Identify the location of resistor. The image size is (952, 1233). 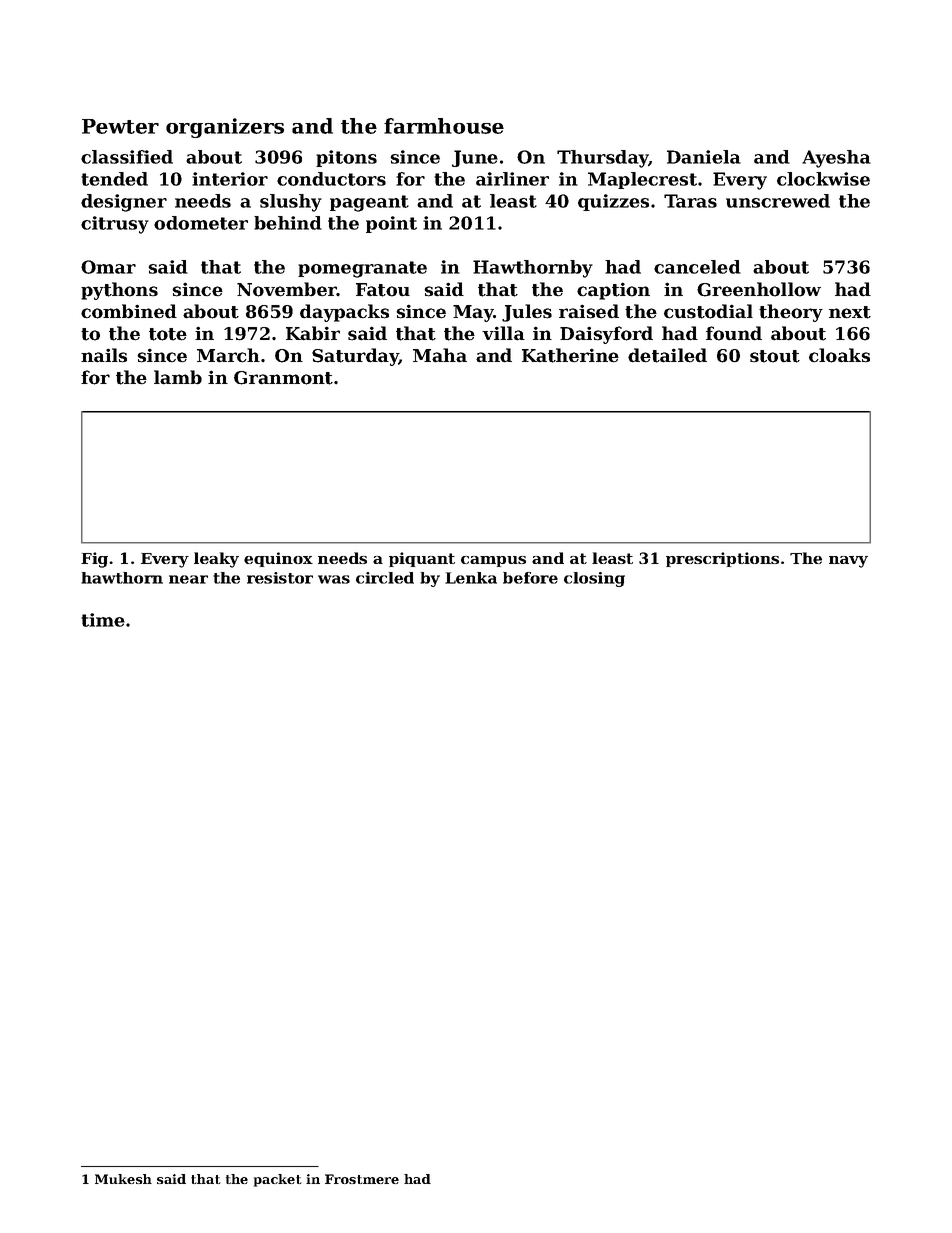
(280, 578).
